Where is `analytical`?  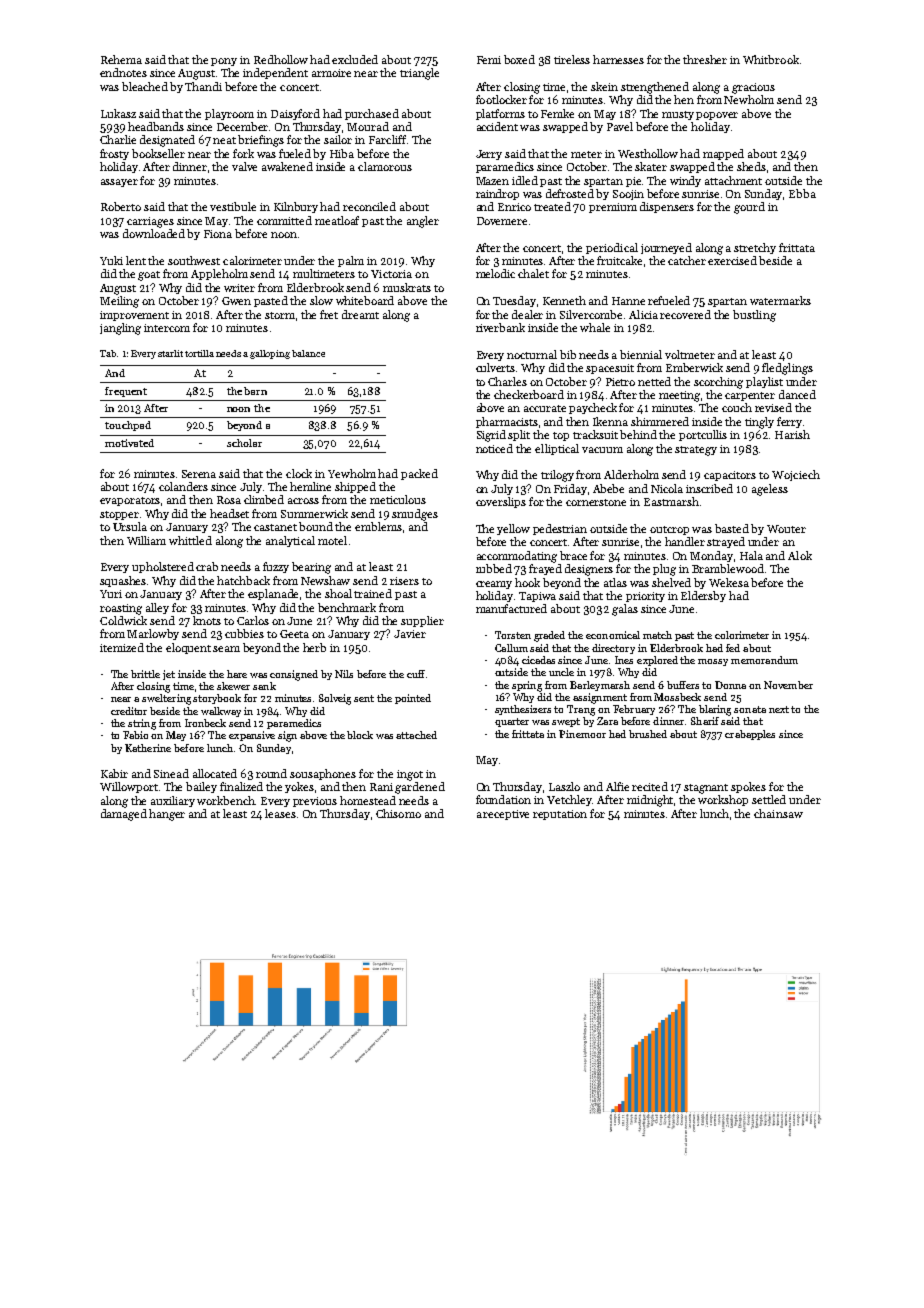 analytical is located at coordinates (290, 541).
